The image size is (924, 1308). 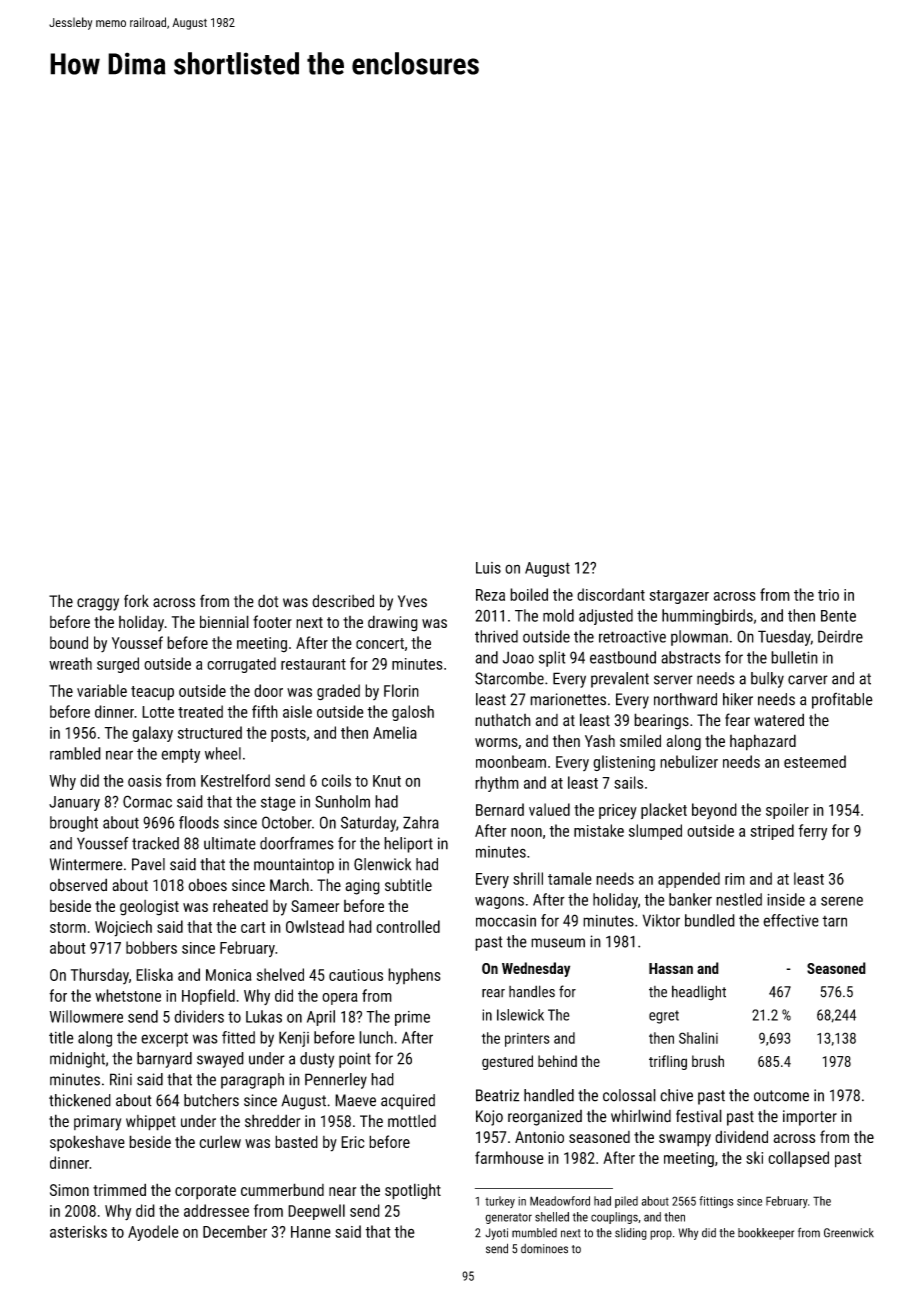 What do you see at coordinates (230, 843) in the page?
I see `ultimate` at bounding box center [230, 843].
